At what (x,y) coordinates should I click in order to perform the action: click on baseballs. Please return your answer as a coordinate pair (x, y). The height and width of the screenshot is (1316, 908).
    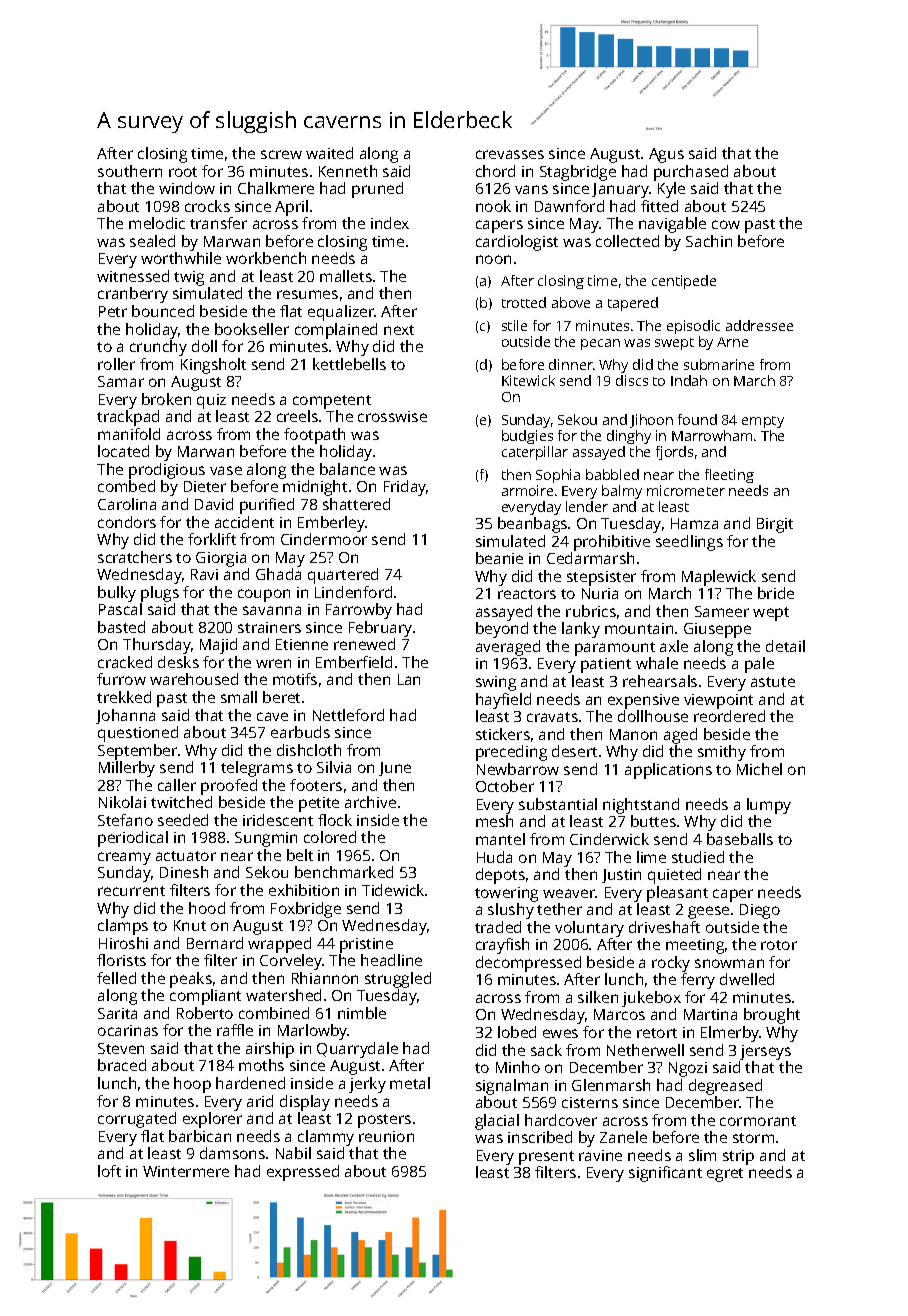
    Looking at the image, I should click on (740, 839).
